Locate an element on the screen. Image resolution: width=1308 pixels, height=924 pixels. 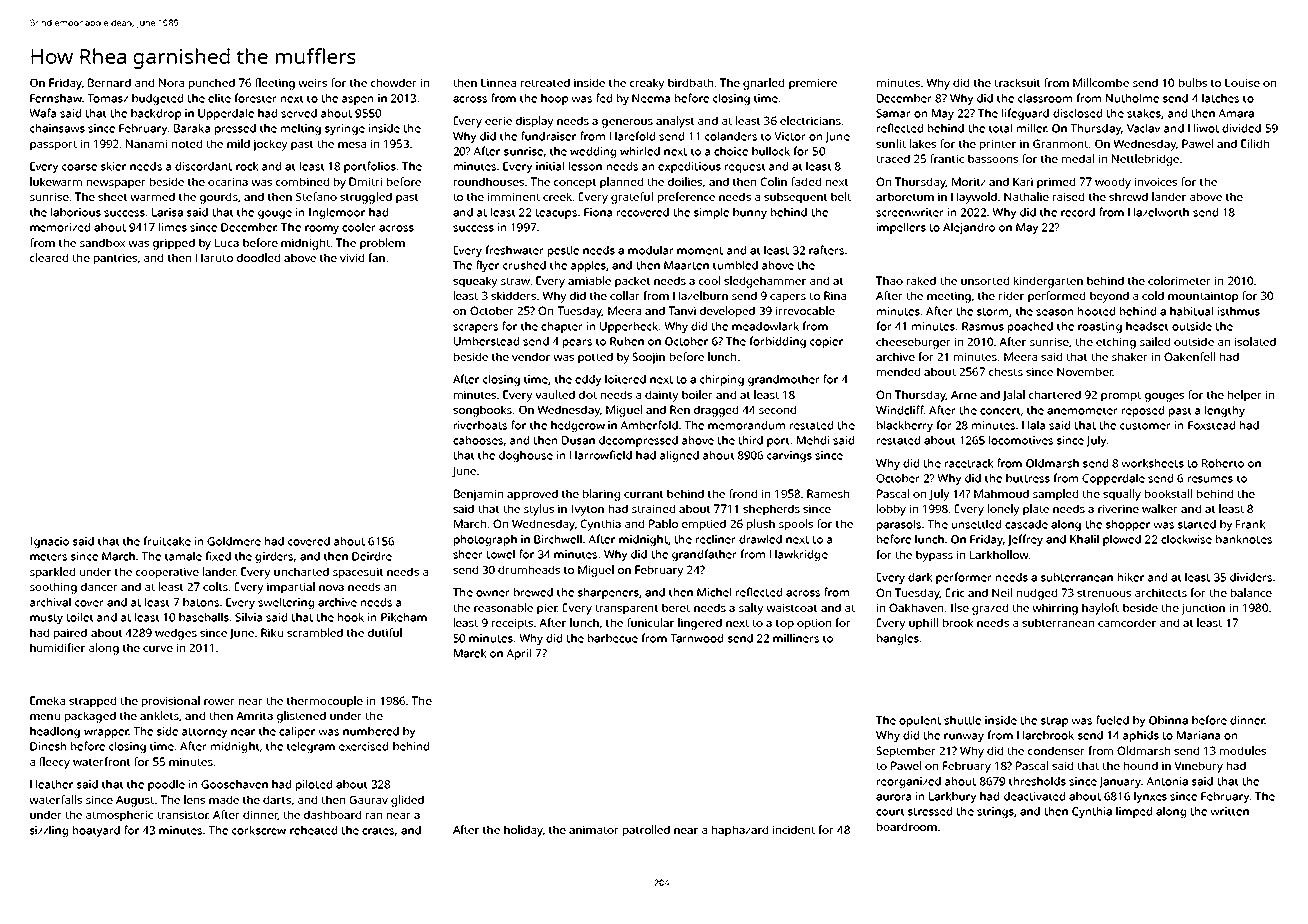
forbidding is located at coordinates (777, 342).
